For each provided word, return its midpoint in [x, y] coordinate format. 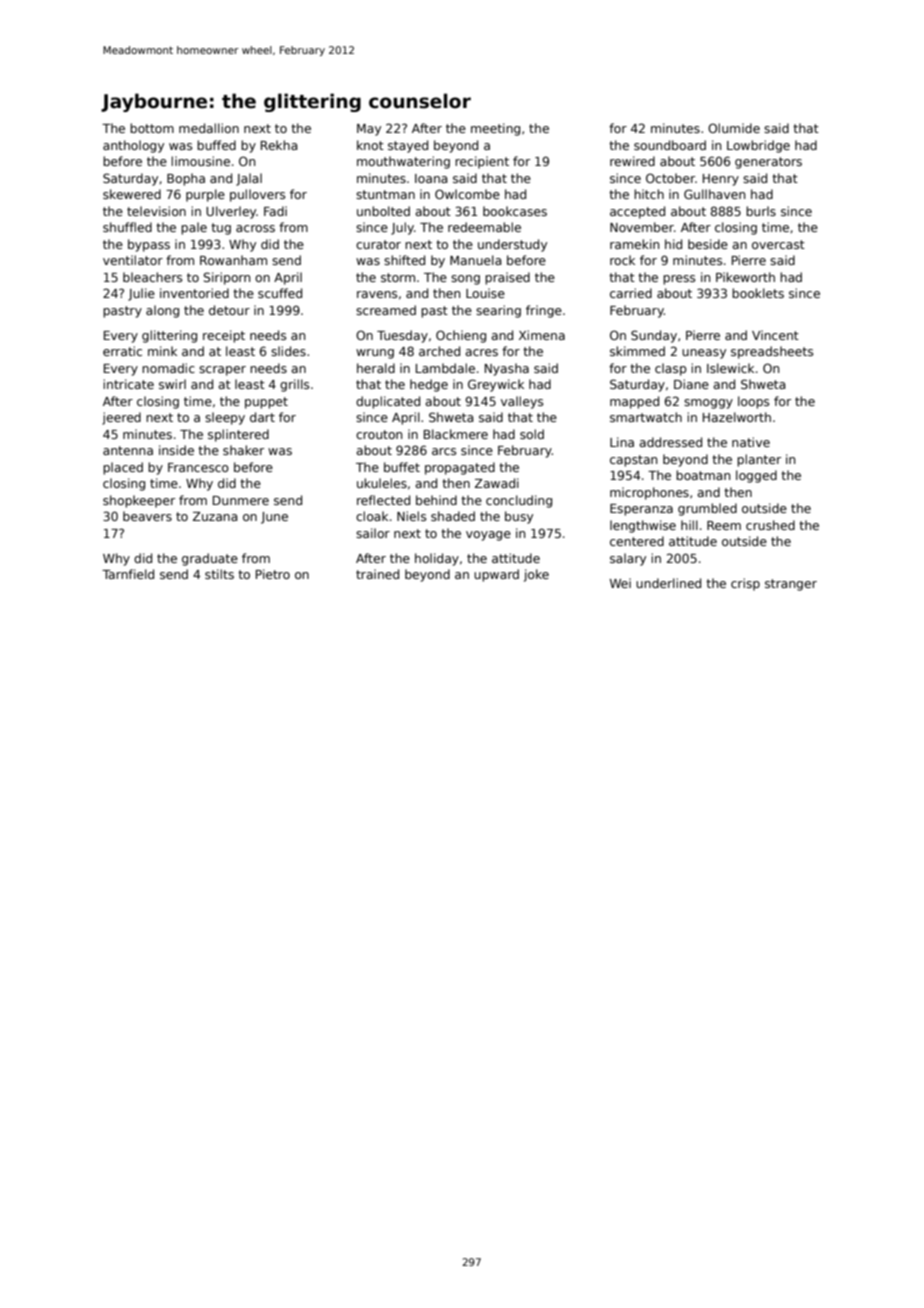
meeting [495, 129]
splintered [238, 435]
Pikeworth [745, 277]
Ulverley [231, 212]
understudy [512, 245]
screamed [386, 310]
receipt [224, 336]
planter [759, 460]
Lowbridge [758, 146]
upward [496, 575]
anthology [133, 146]
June [274, 518]
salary [628, 559]
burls [761, 211]
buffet [402, 467]
